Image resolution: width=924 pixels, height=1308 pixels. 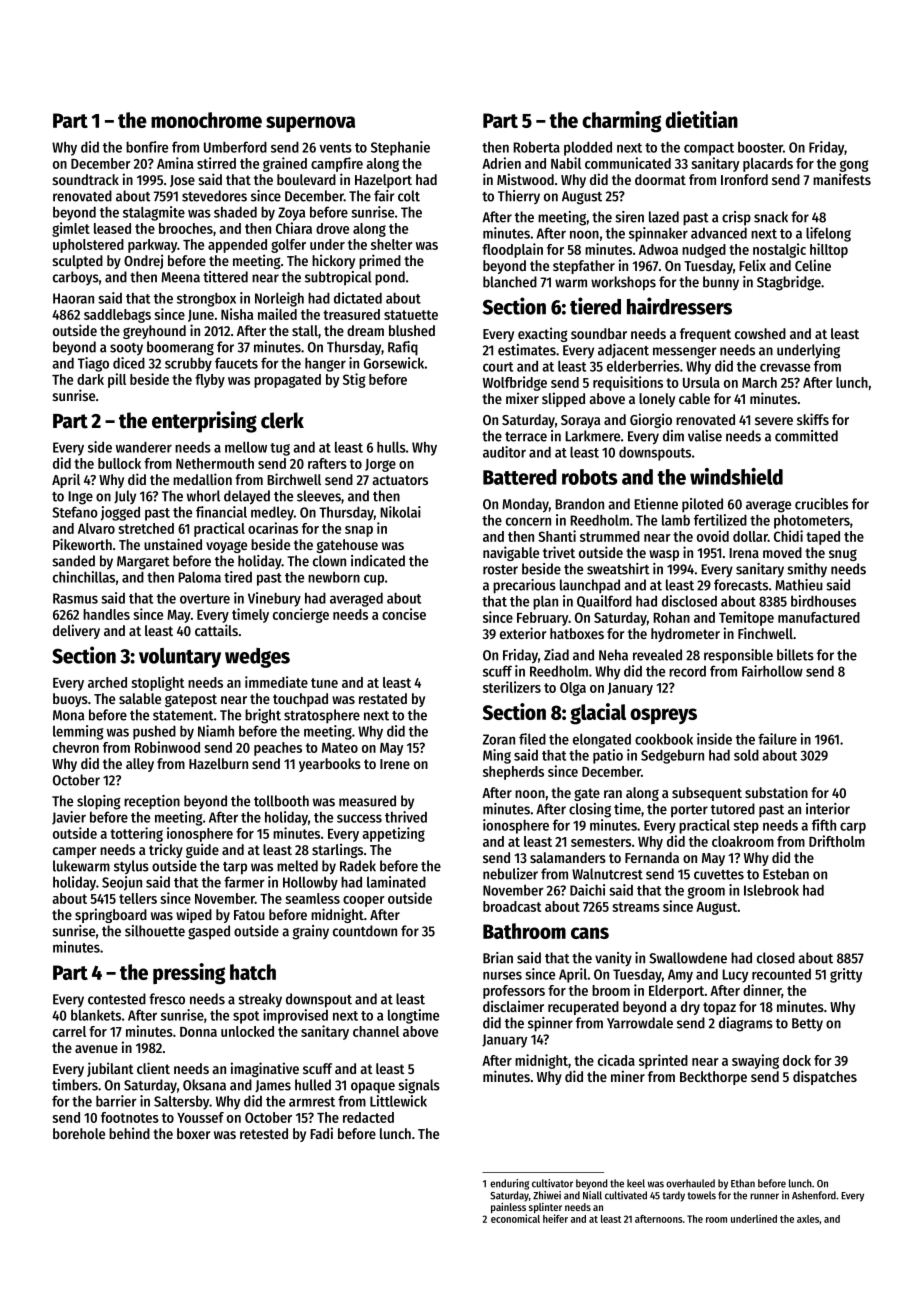 What do you see at coordinates (152, 802) in the document?
I see `reception` at bounding box center [152, 802].
